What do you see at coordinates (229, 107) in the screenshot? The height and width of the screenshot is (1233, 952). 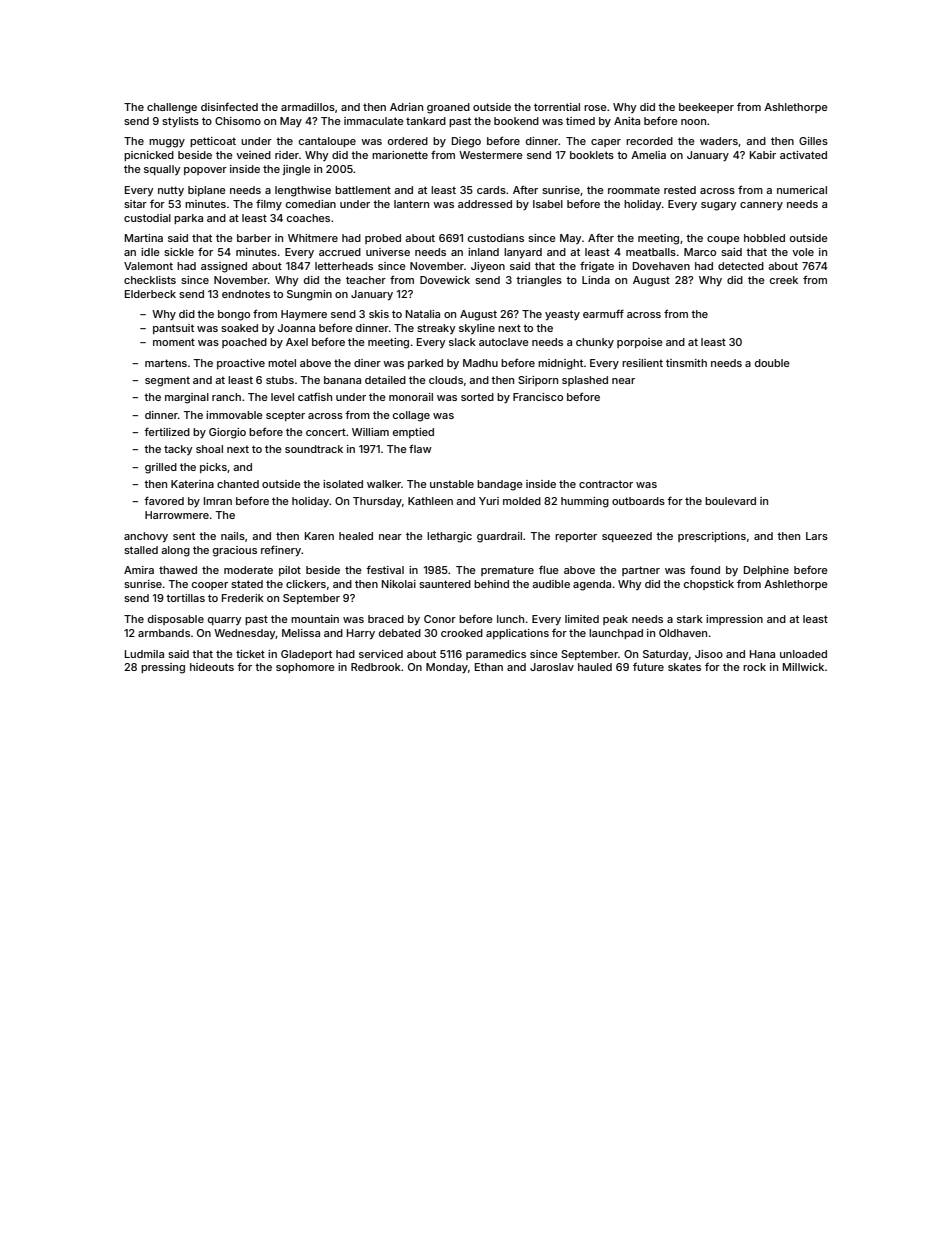 I see `disinfected` at bounding box center [229, 107].
